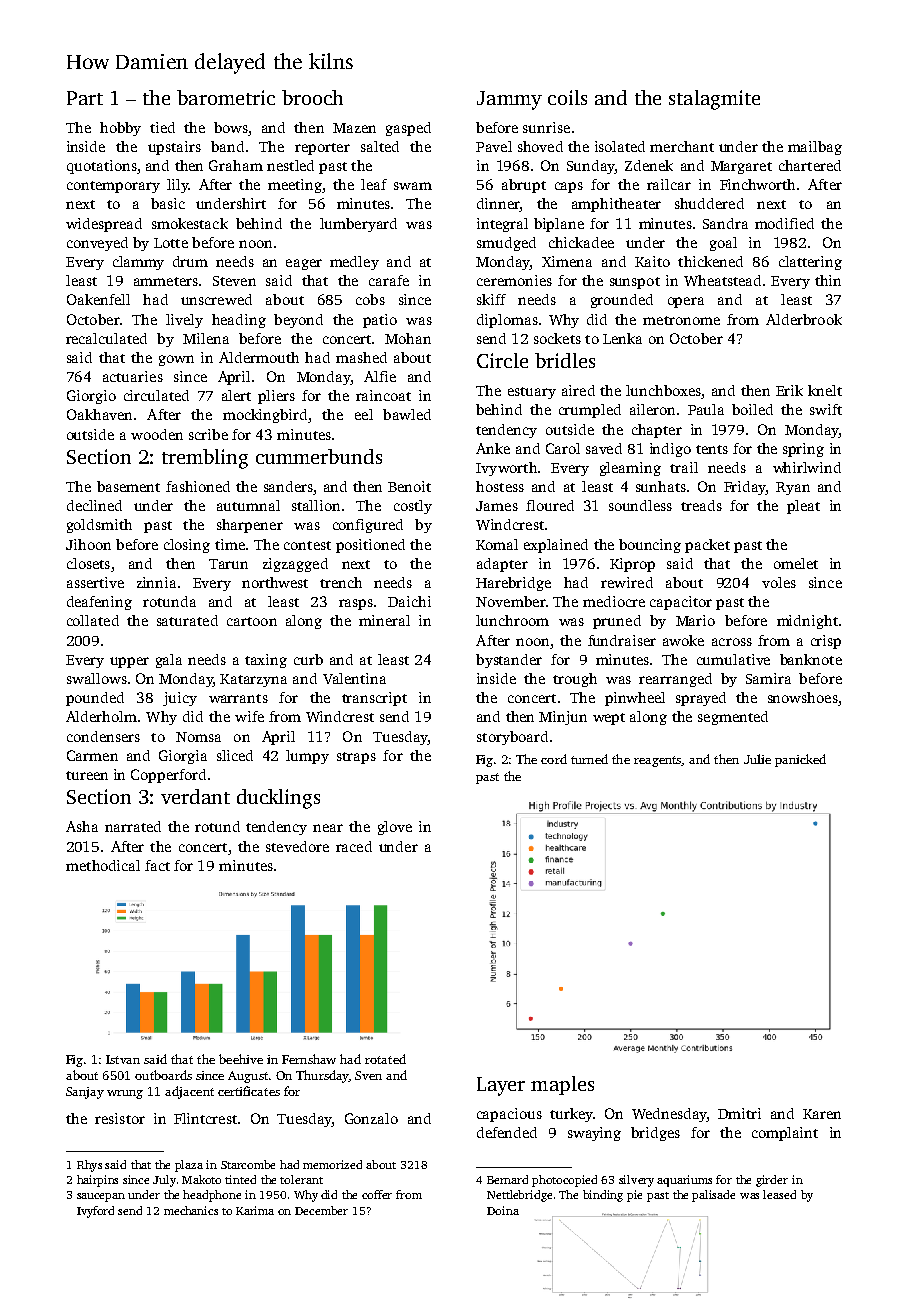 The width and height of the image is (908, 1316). Describe the element at coordinates (800, 760) in the image. I see `panicked` at that location.
